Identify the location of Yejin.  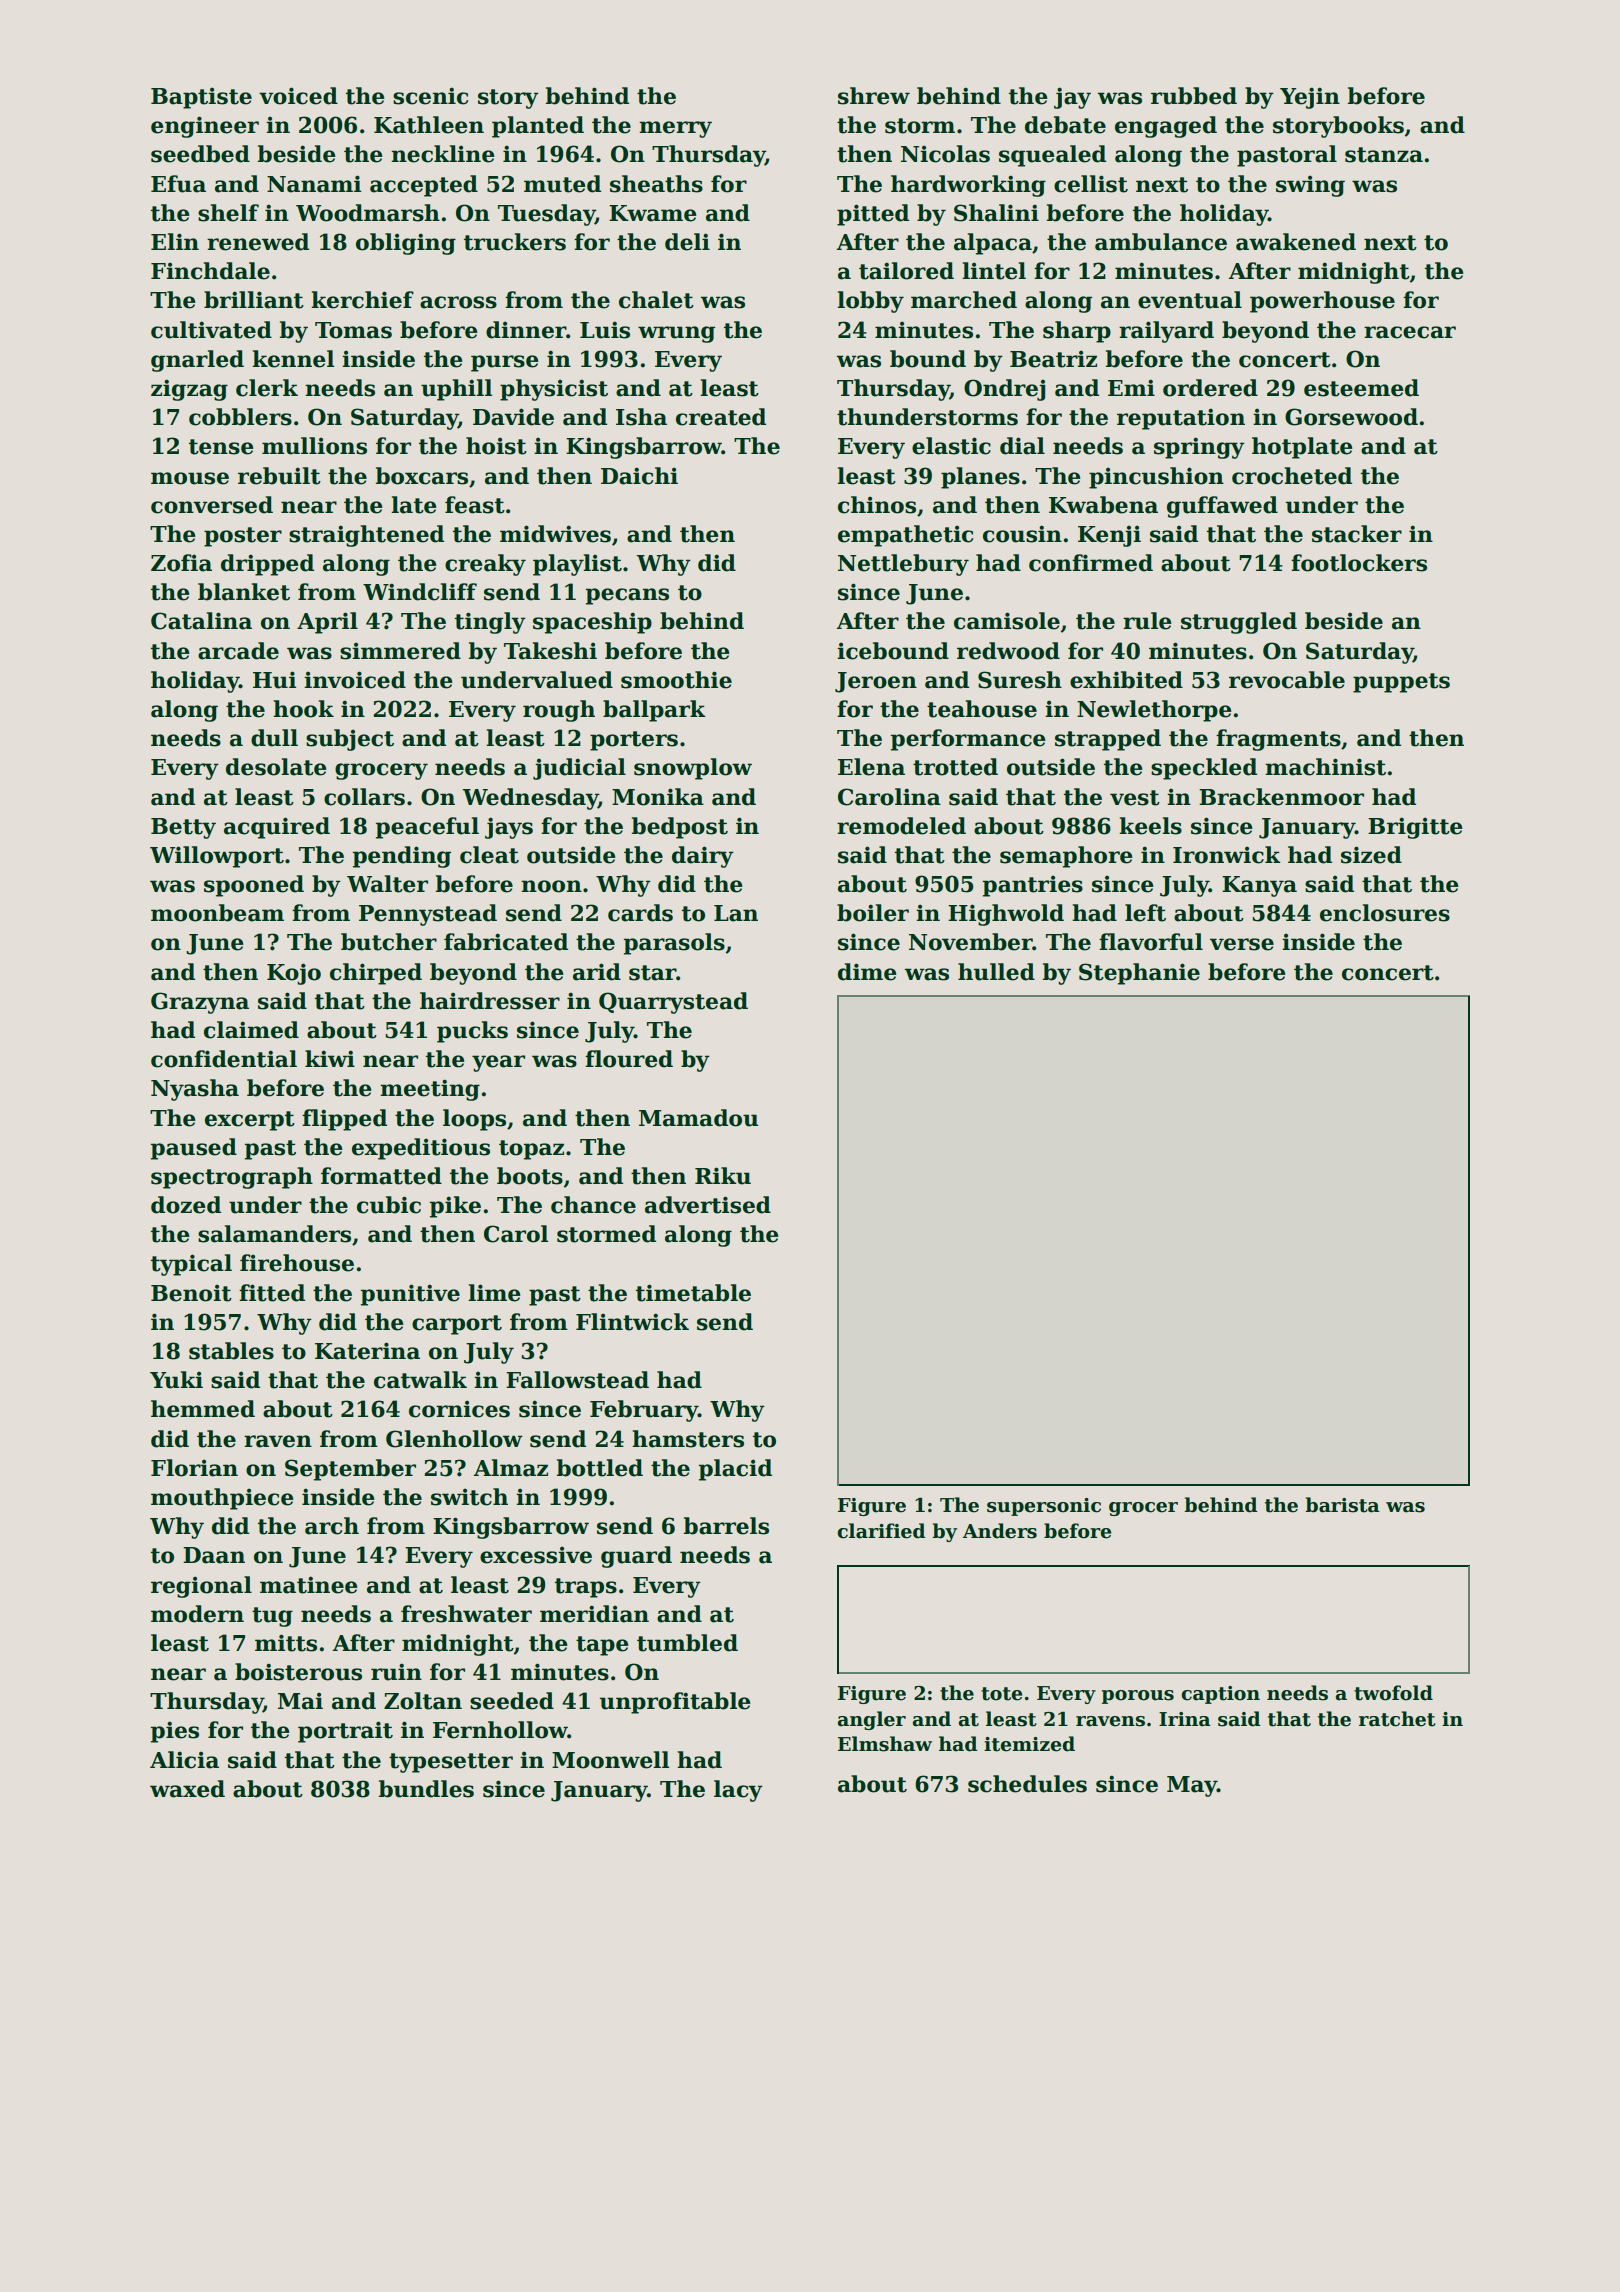
(1310, 98).
